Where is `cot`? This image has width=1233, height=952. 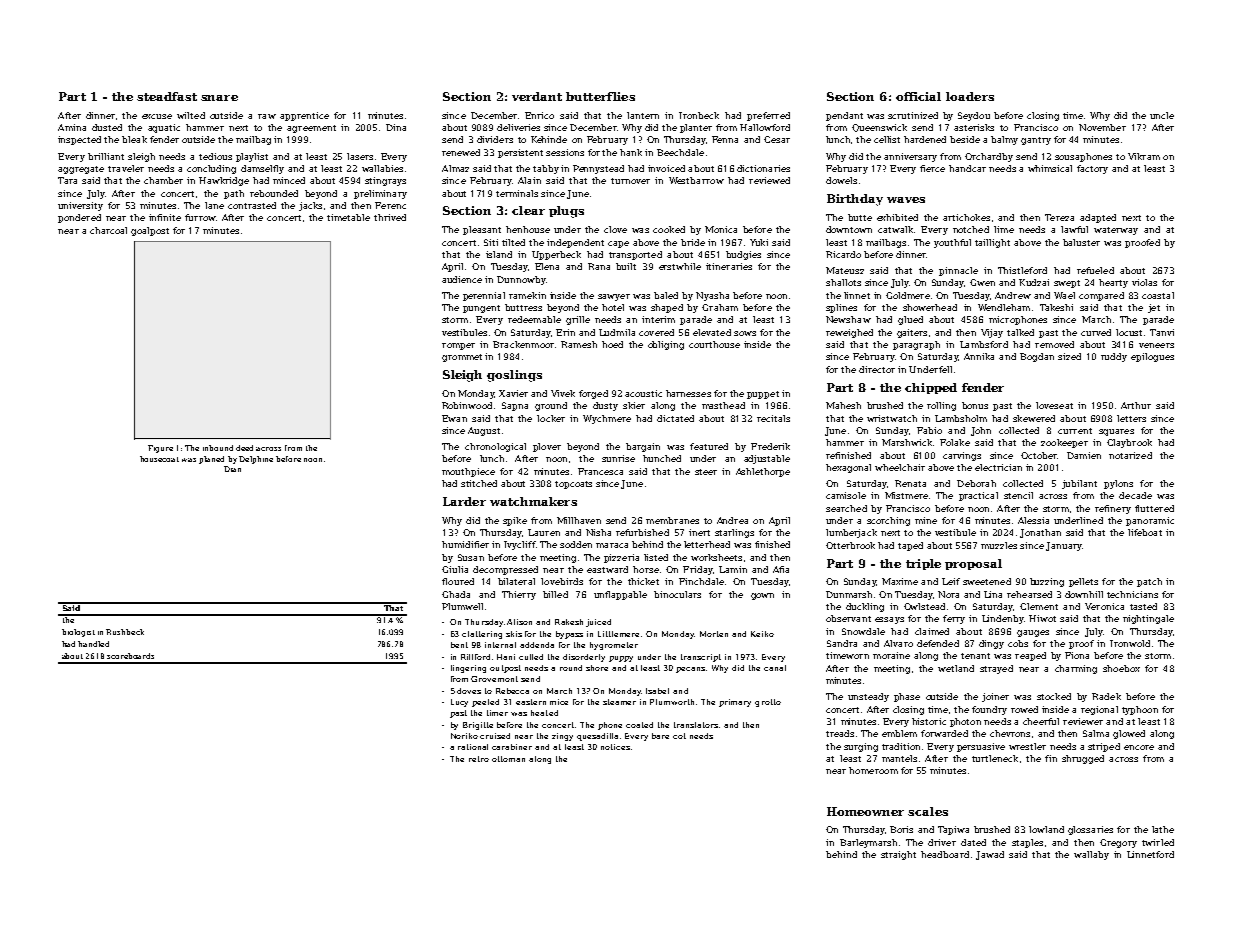
cot is located at coordinates (679, 736).
